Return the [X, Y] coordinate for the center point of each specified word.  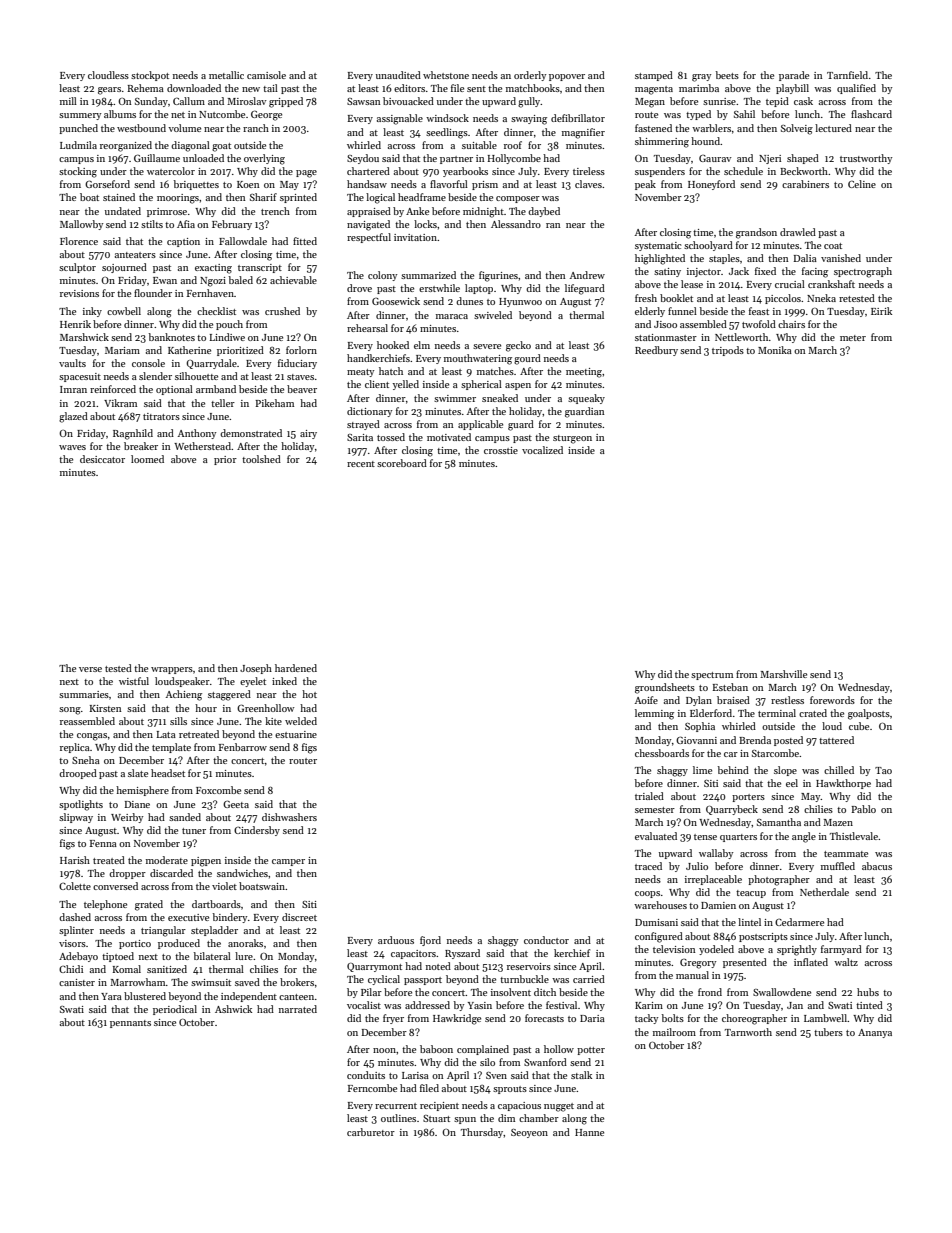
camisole [266, 75]
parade [794, 76]
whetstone [446, 75]
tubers [828, 1032]
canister [77, 982]
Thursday [482, 1133]
